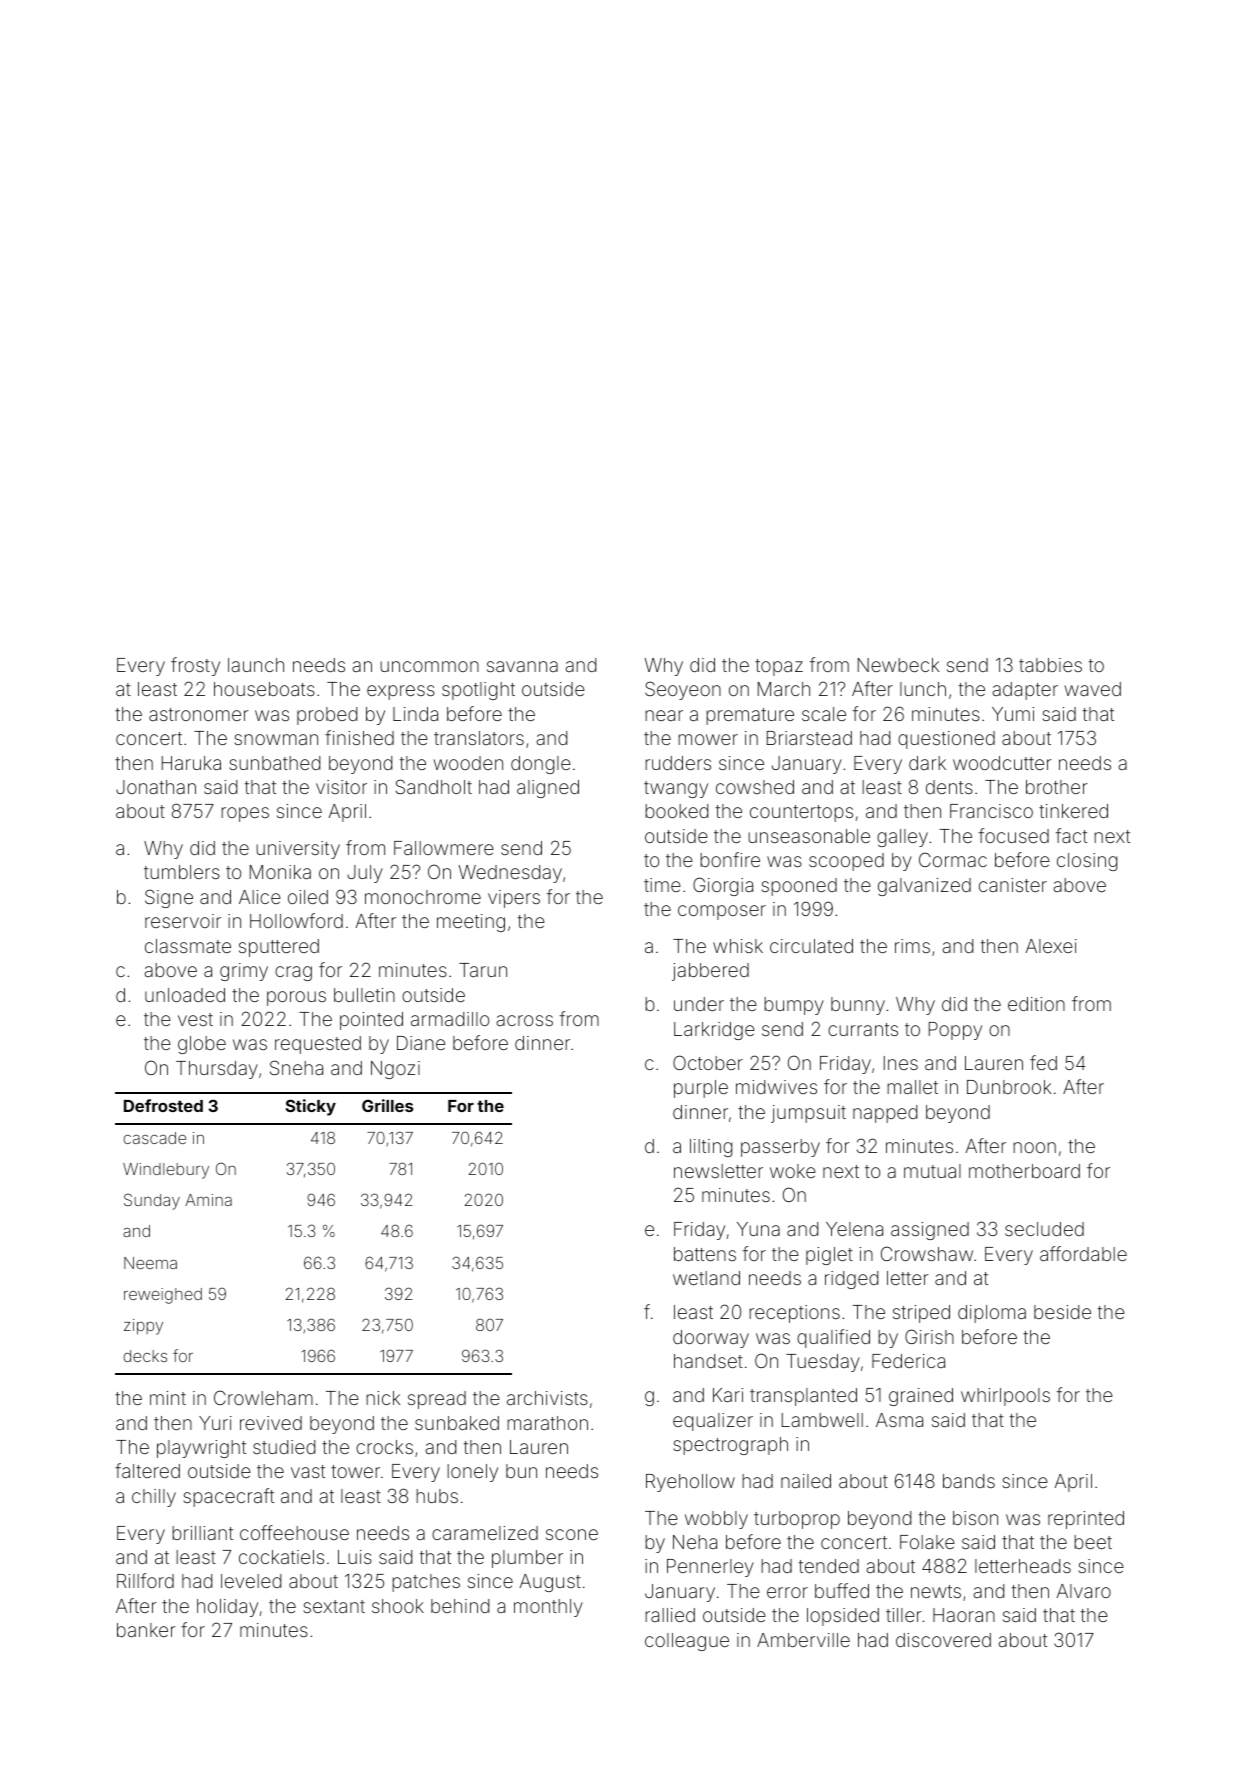 The height and width of the image is (1765, 1248). Describe the element at coordinates (163, 1105) in the image. I see `Defrosted` at that location.
